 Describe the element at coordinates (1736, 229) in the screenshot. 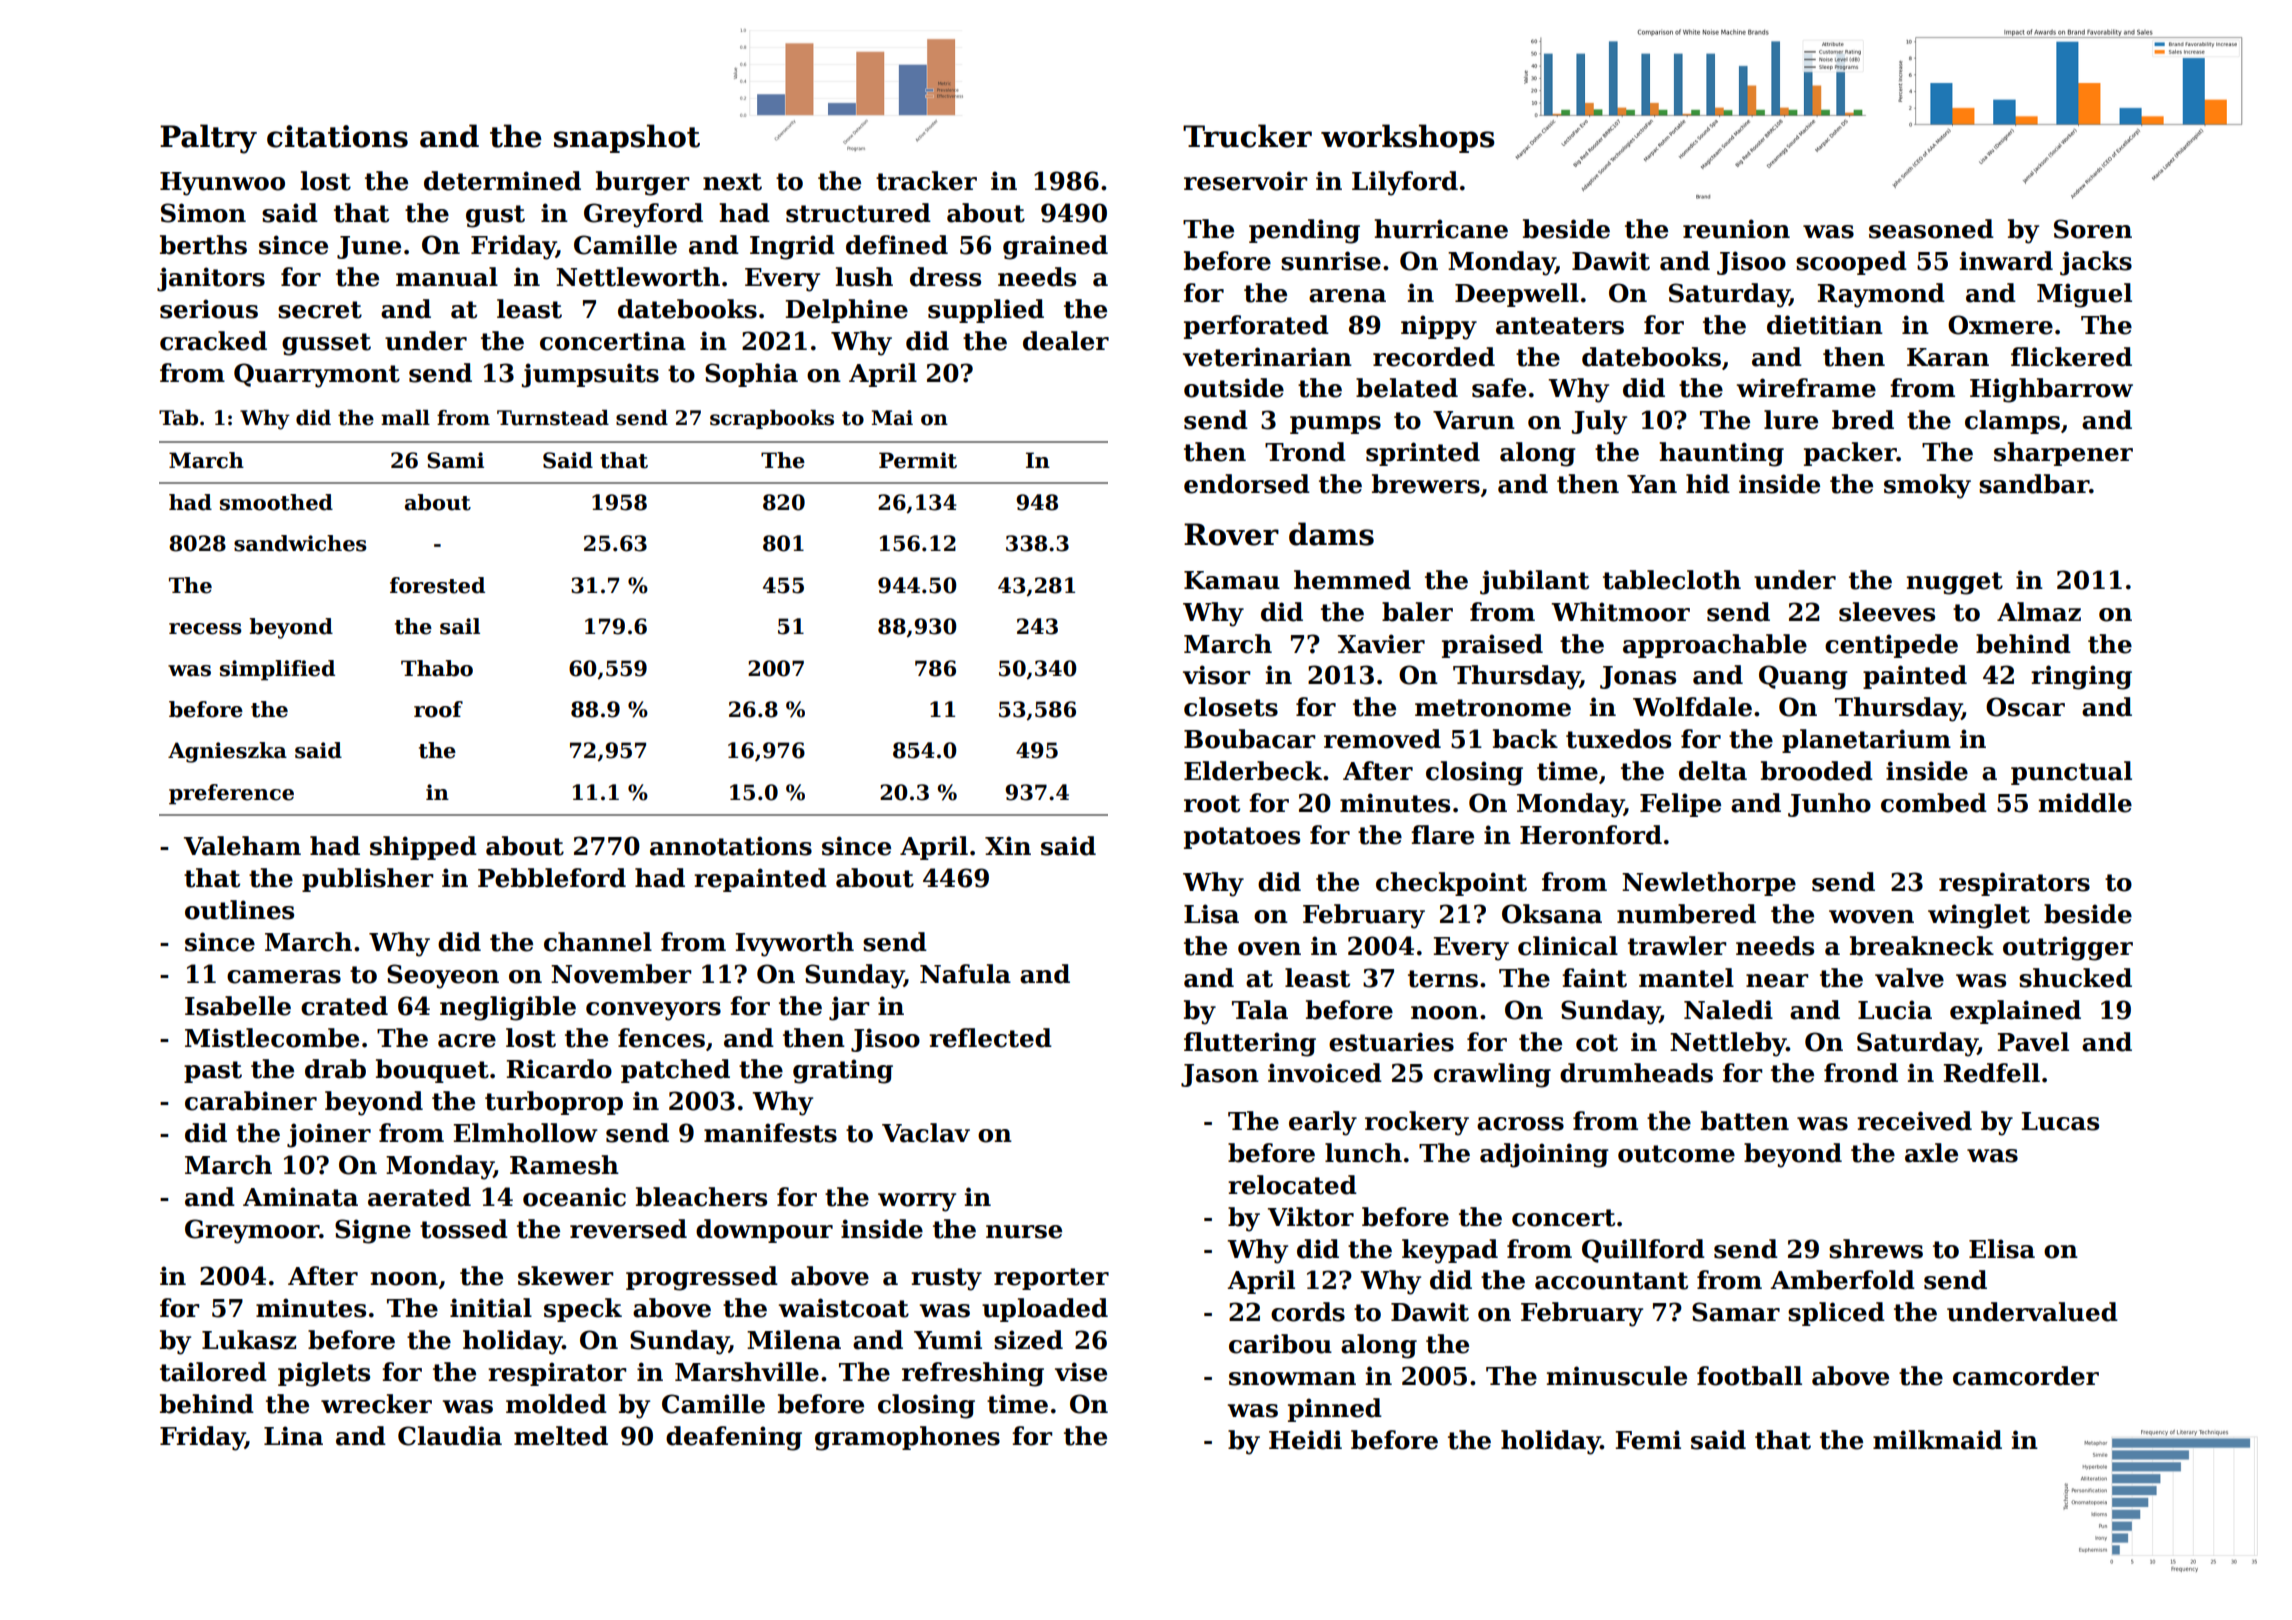

I see `reunion` at that location.
